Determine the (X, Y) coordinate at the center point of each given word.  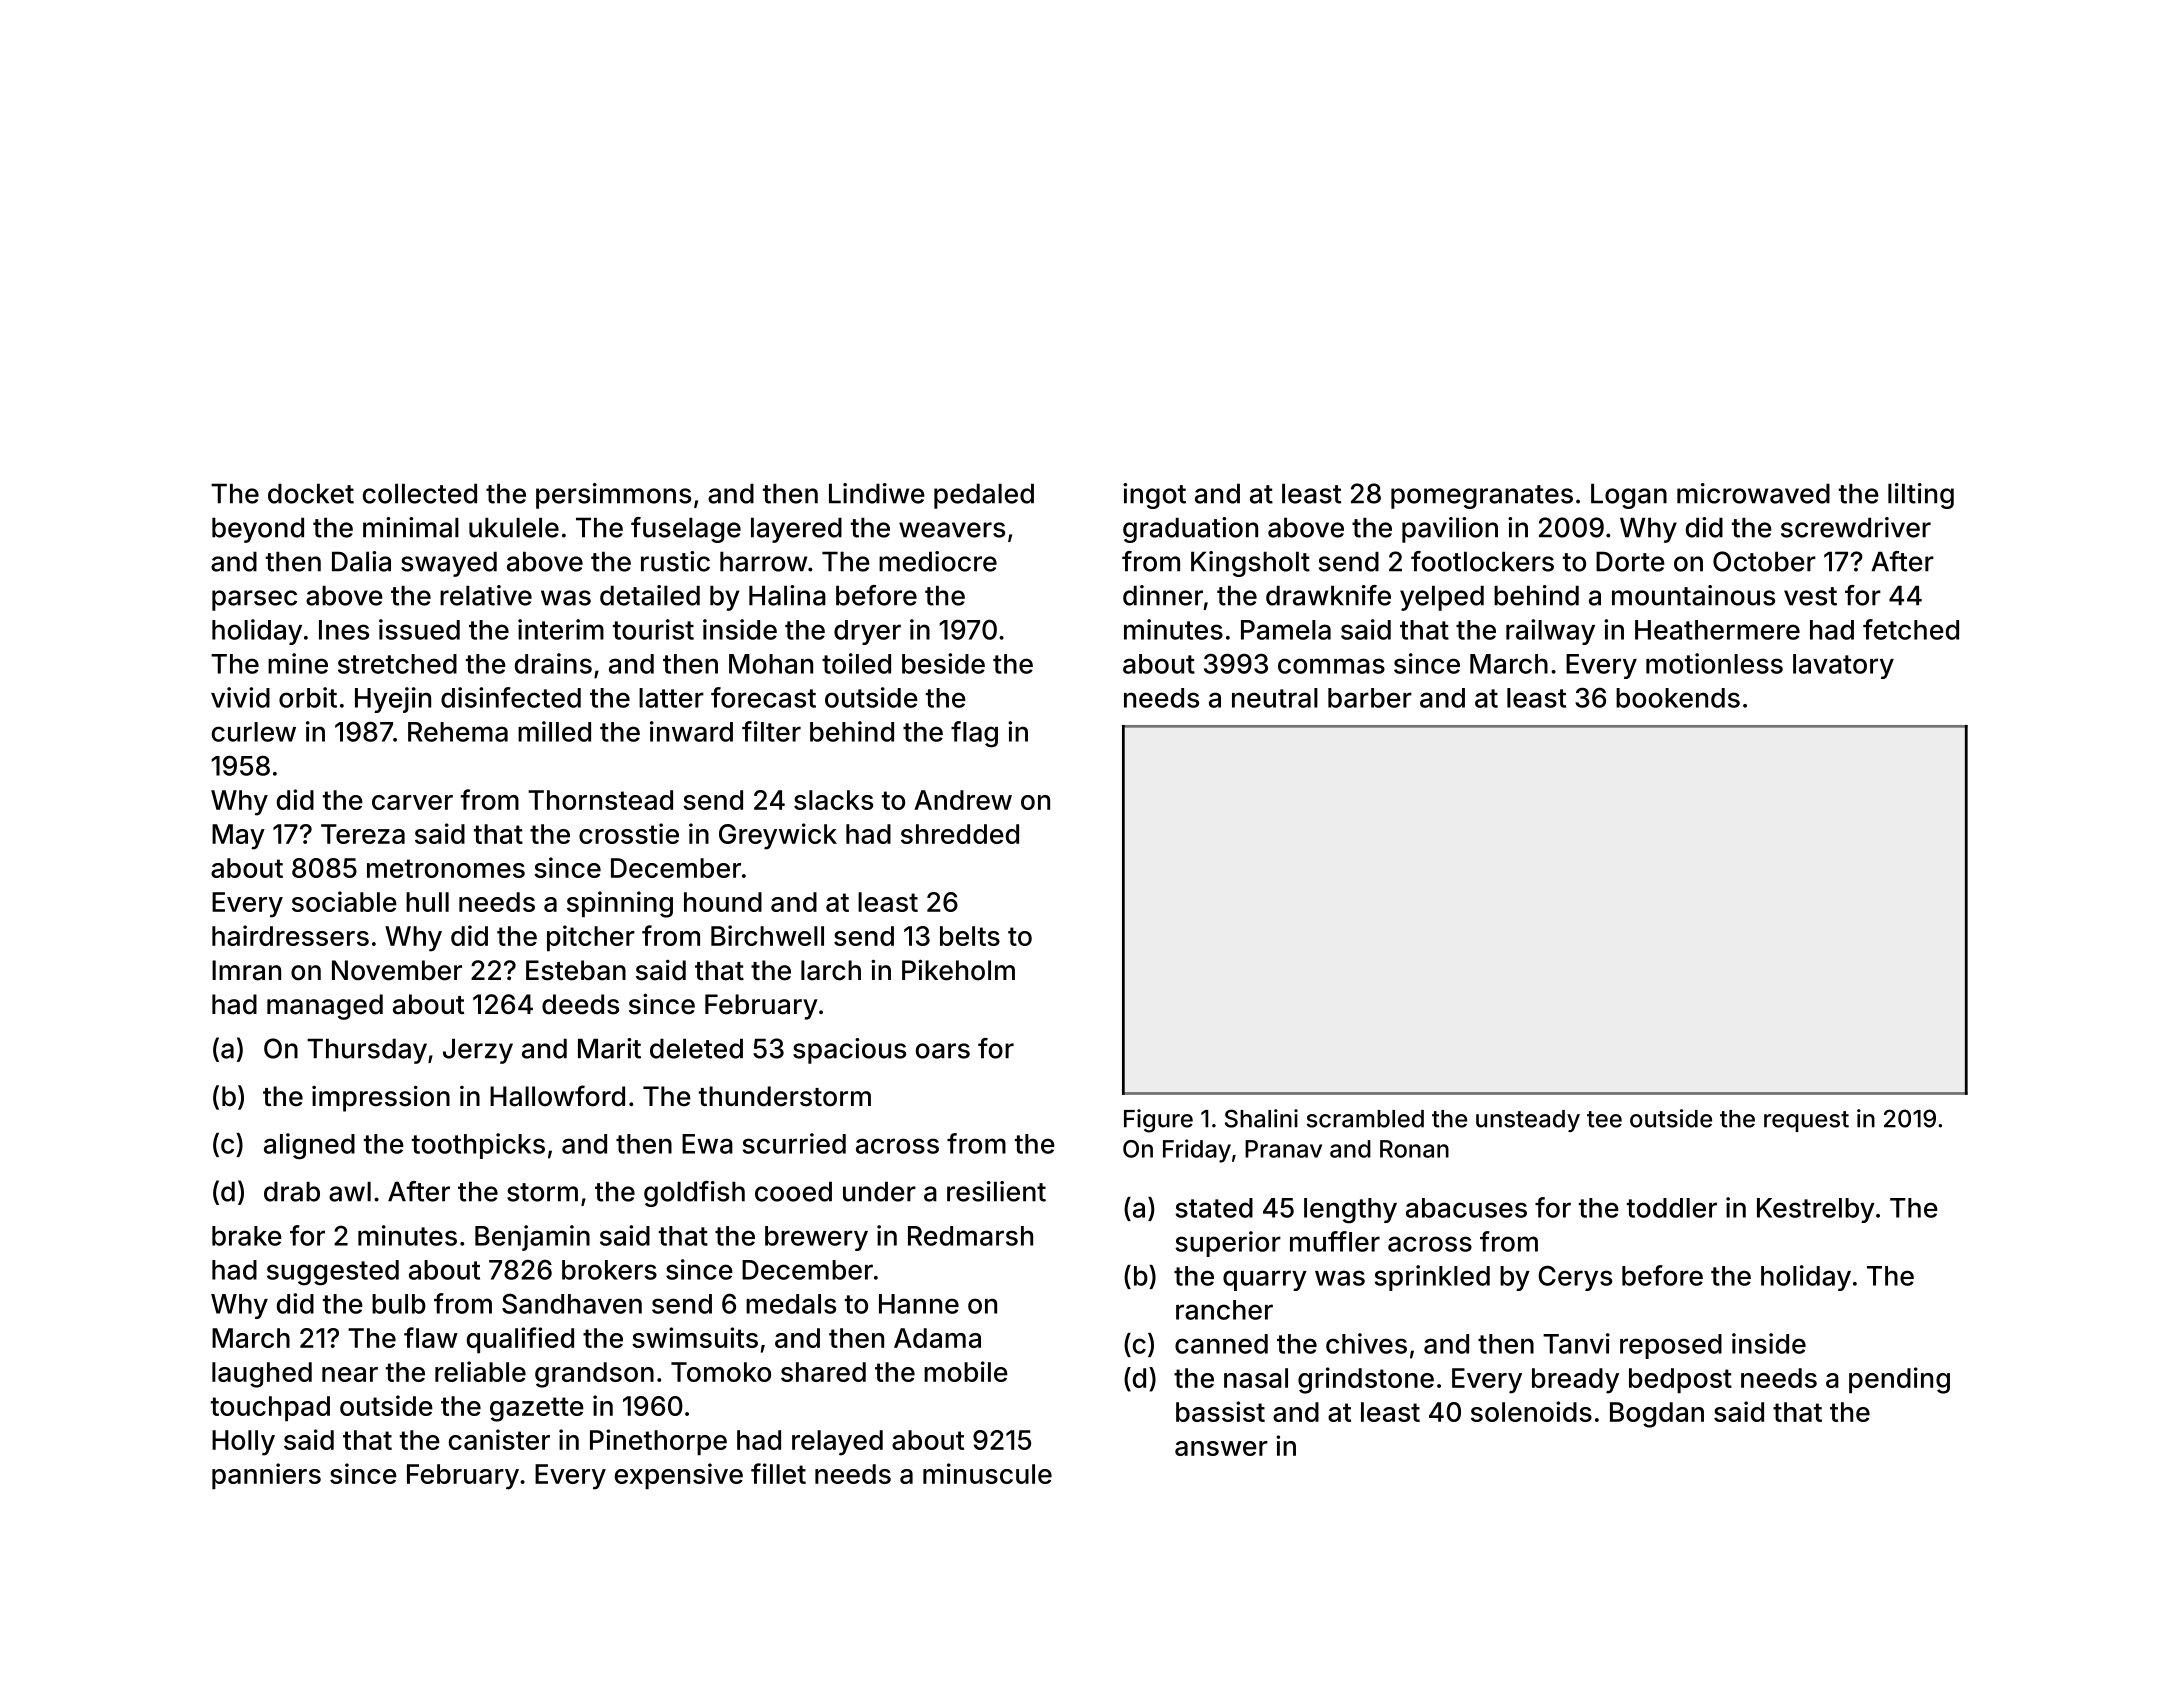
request (1806, 1121)
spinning (620, 904)
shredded (960, 834)
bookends (1678, 698)
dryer (867, 632)
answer (1221, 1448)
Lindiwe (877, 493)
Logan (1629, 496)
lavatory (1843, 666)
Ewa (707, 1144)
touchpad (270, 1408)
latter (671, 698)
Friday (1197, 1151)
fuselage (686, 530)
